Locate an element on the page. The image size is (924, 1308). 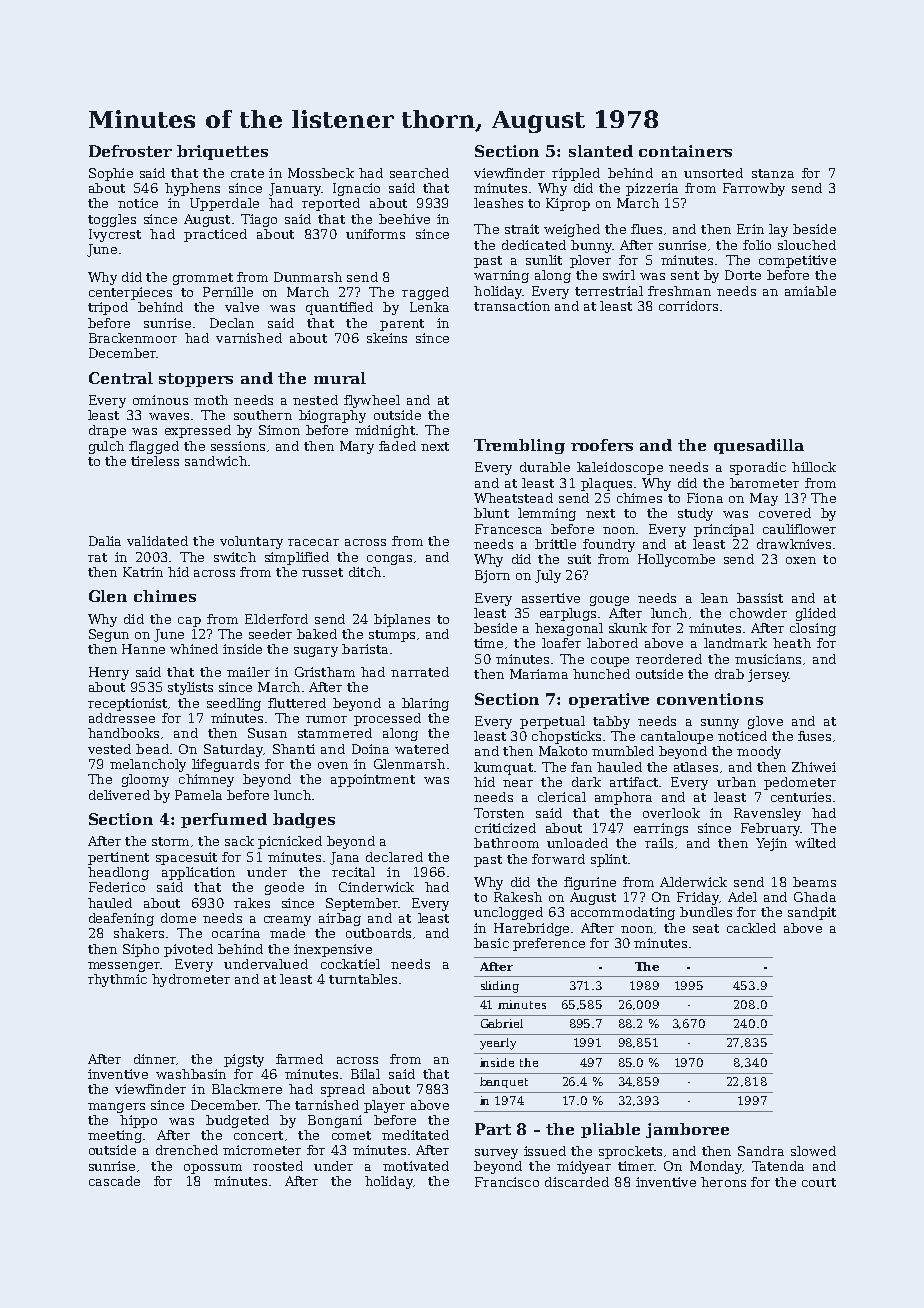
Gristham is located at coordinates (325, 672).
